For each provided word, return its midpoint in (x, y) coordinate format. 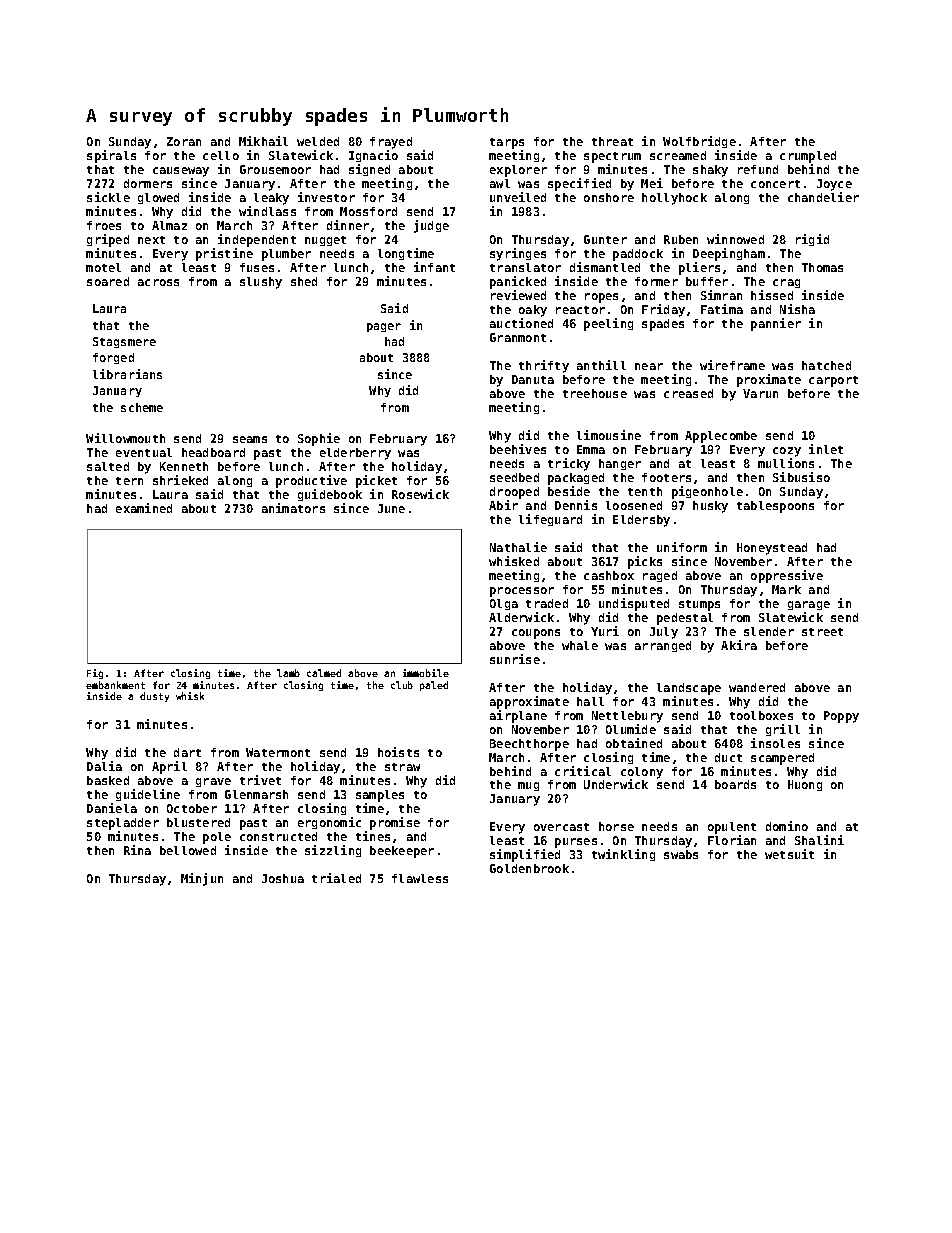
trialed (336, 878)
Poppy (841, 717)
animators (293, 508)
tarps (507, 143)
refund (758, 169)
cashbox (609, 575)
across (158, 282)
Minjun (202, 879)
